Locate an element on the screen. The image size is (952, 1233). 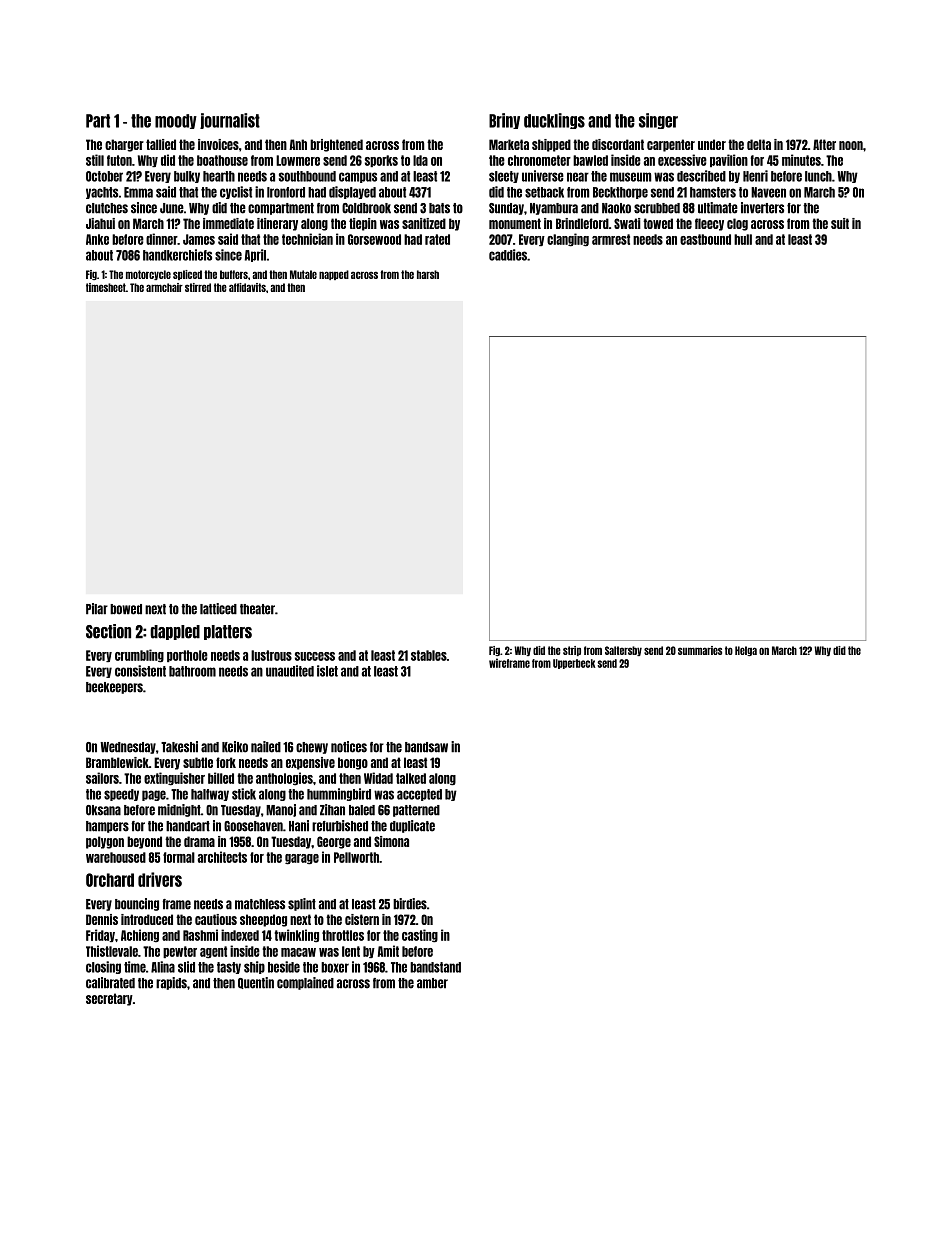
unaudited is located at coordinates (290, 671).
